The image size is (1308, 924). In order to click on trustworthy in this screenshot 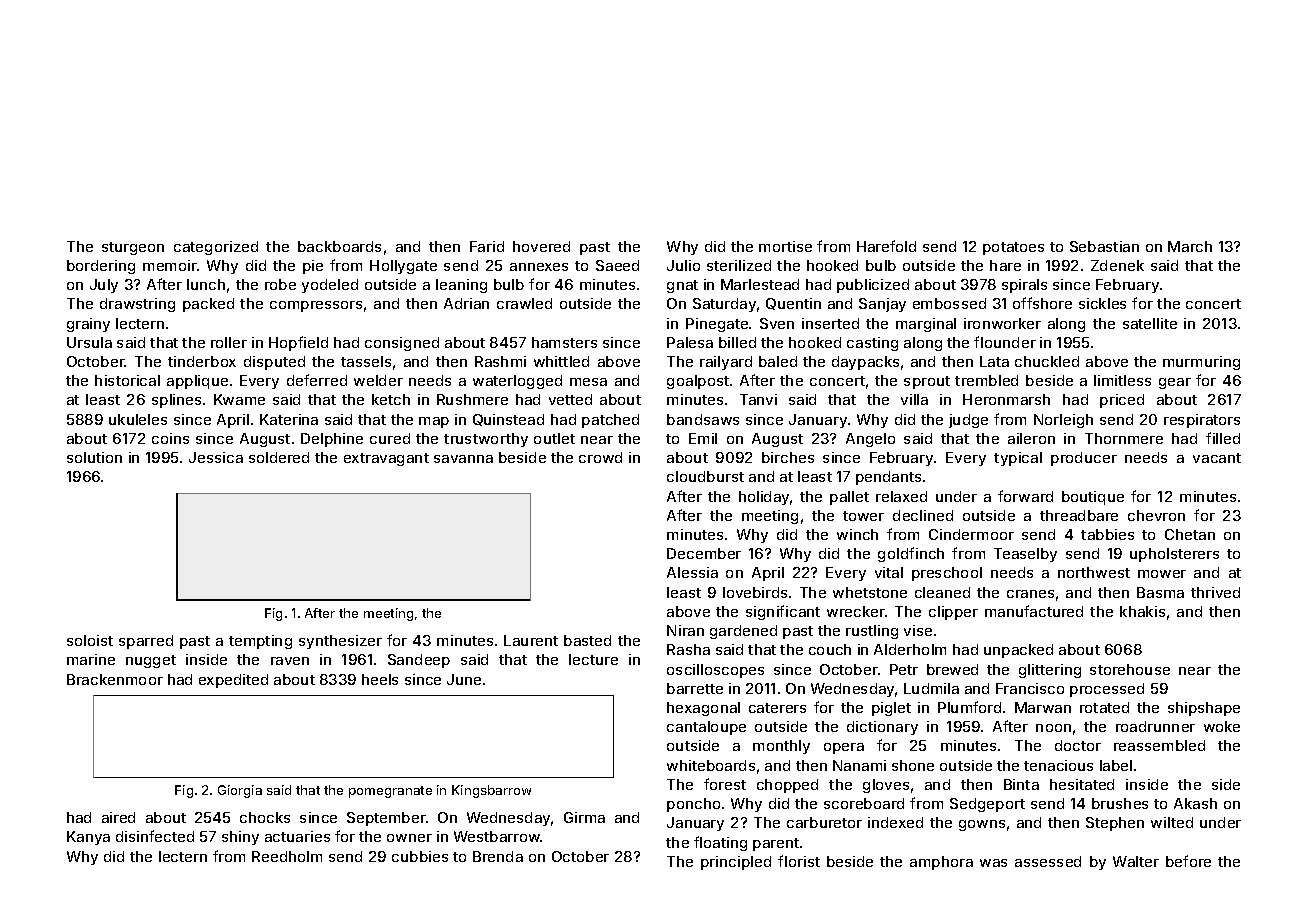, I will do `click(486, 440)`.
